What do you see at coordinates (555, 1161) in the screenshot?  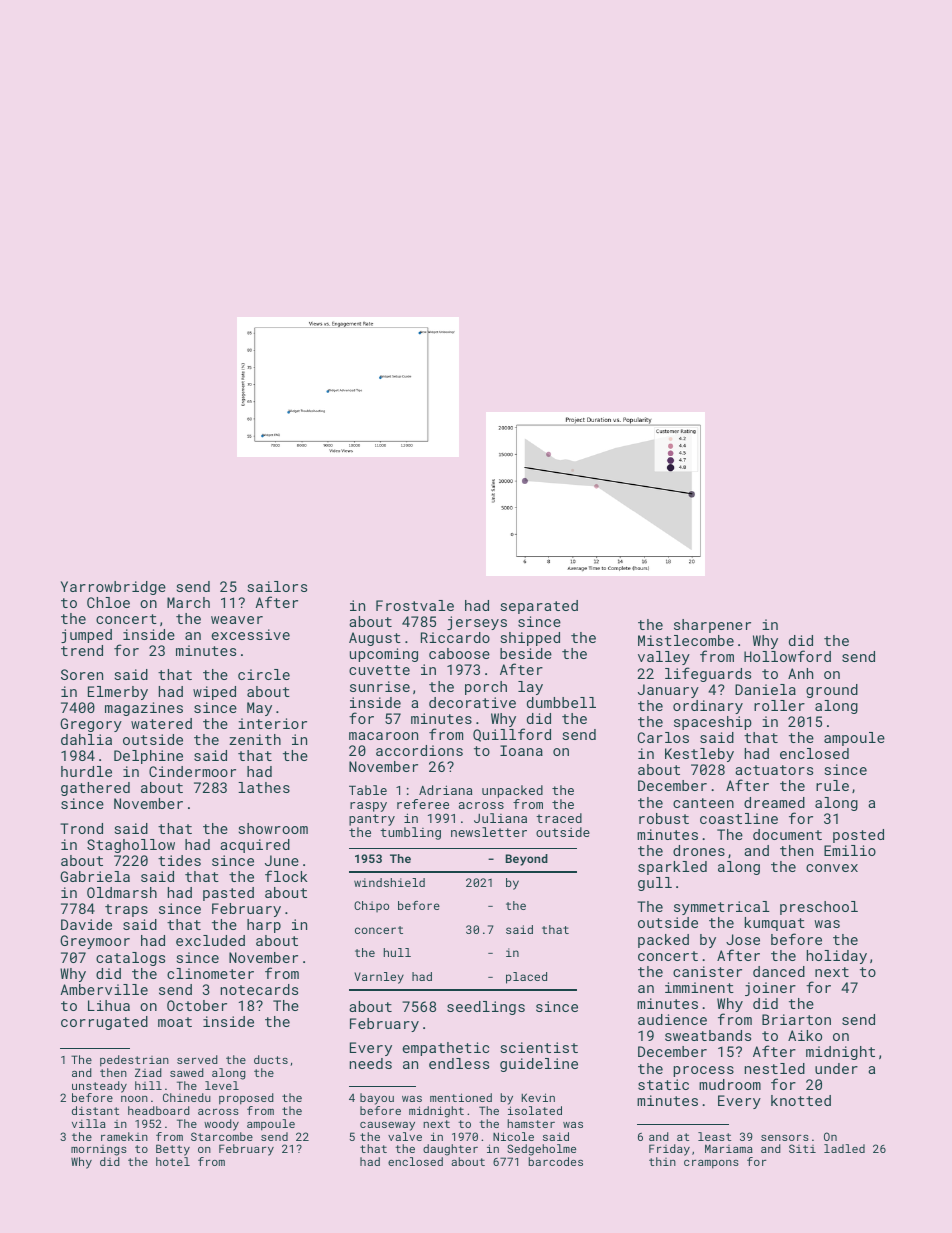 I see `barcodes` at bounding box center [555, 1161].
